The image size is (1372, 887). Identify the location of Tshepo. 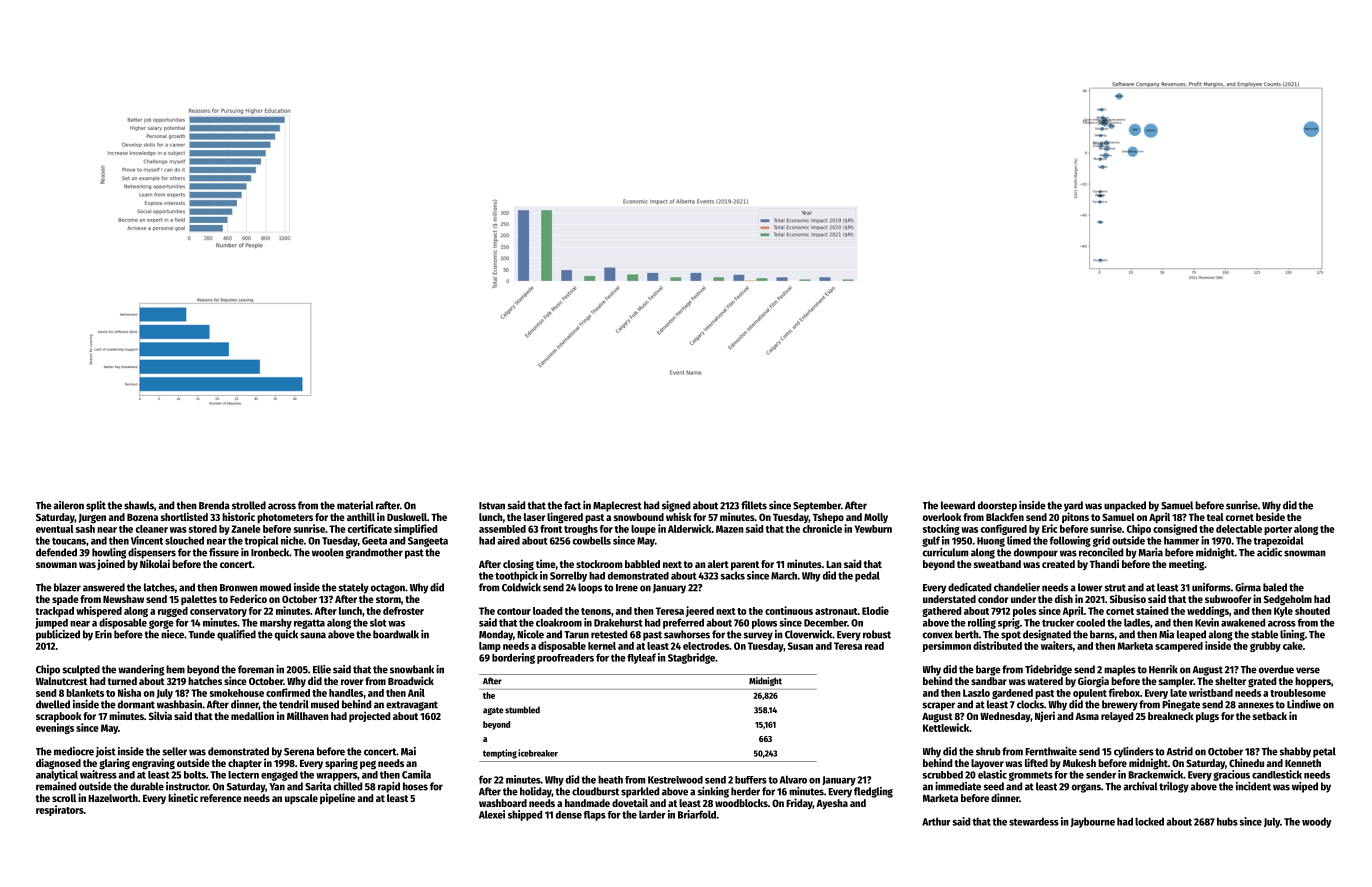
(828, 518).
